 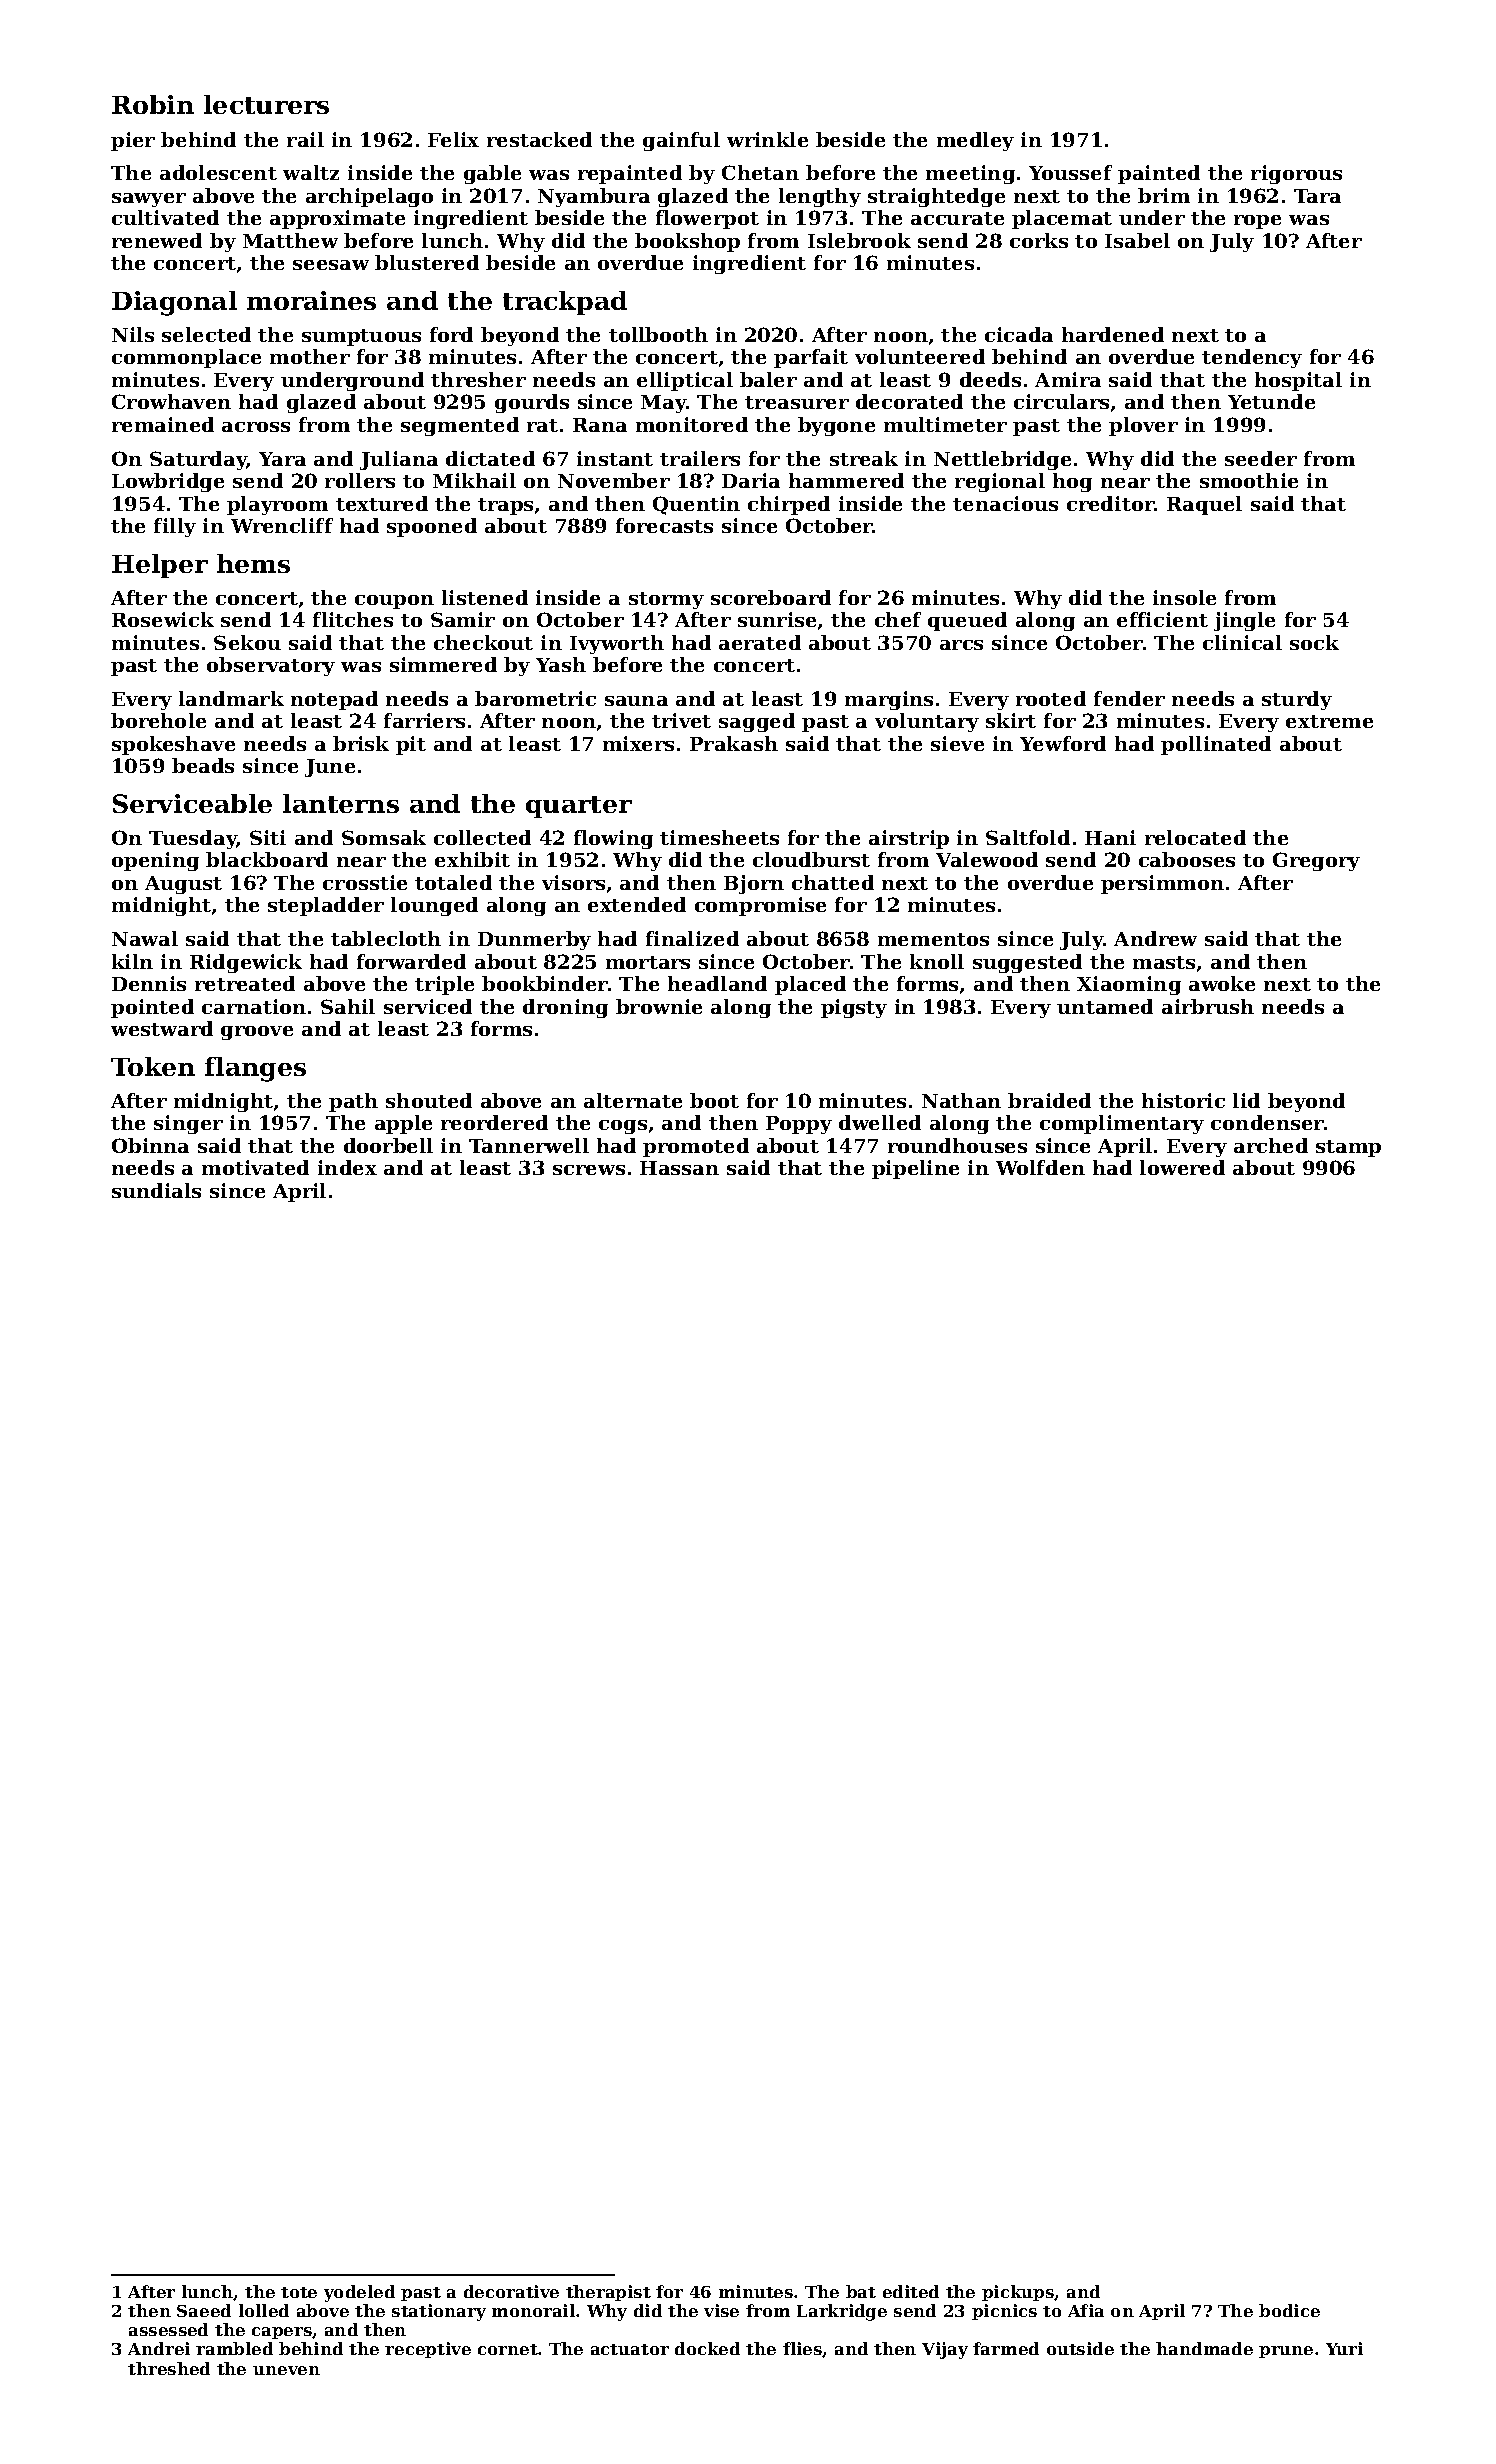 I want to click on bodice, so click(x=1289, y=2310).
